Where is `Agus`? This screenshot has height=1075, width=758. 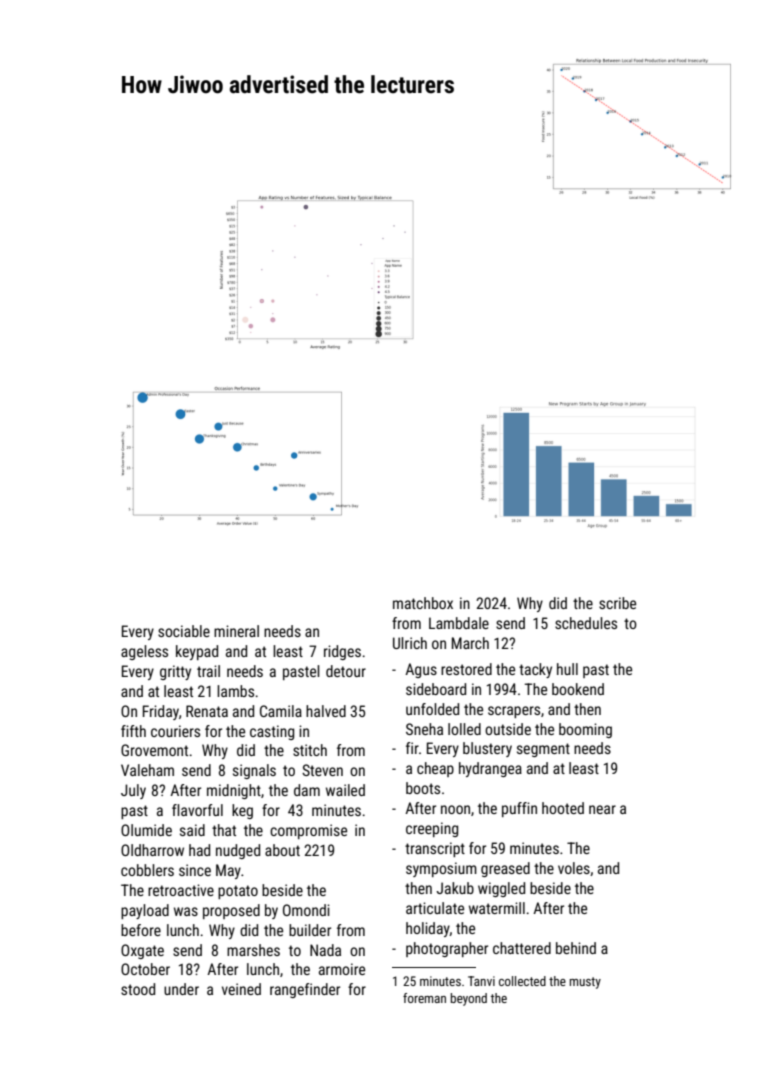 Agus is located at coordinates (421, 670).
